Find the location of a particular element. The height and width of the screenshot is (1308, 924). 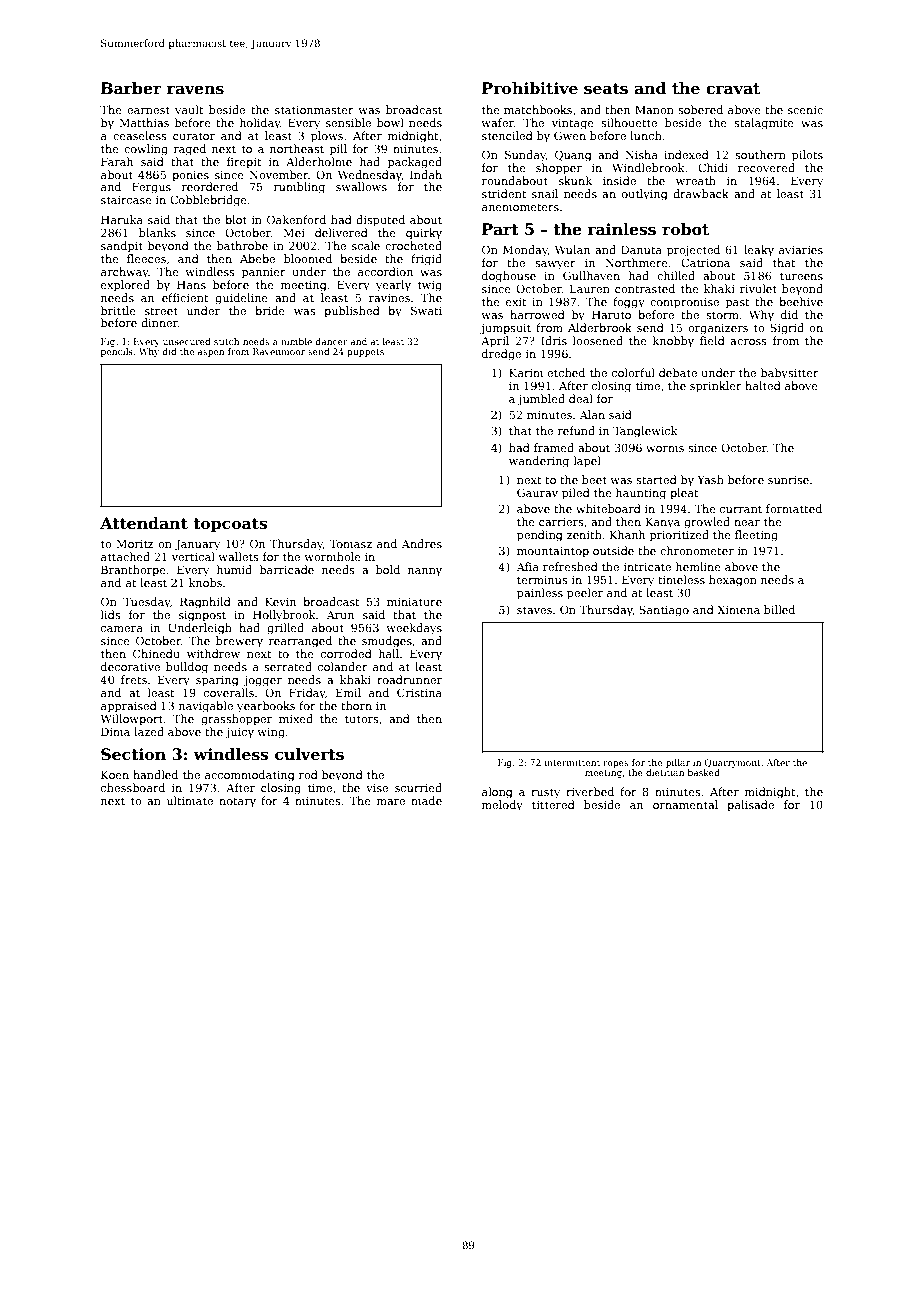

dietitian is located at coordinates (665, 772).
